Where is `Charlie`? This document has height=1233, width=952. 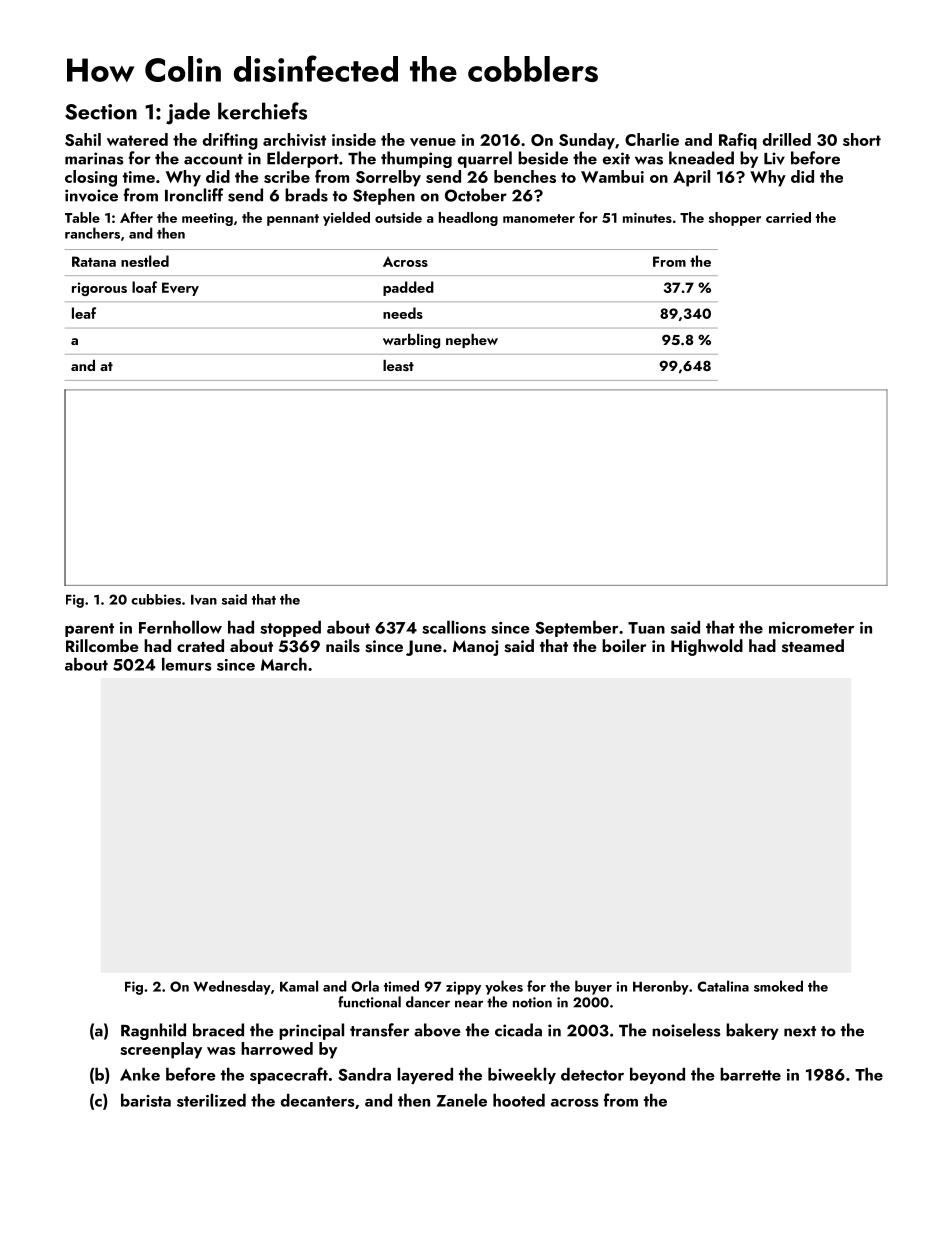
Charlie is located at coordinates (652, 139).
